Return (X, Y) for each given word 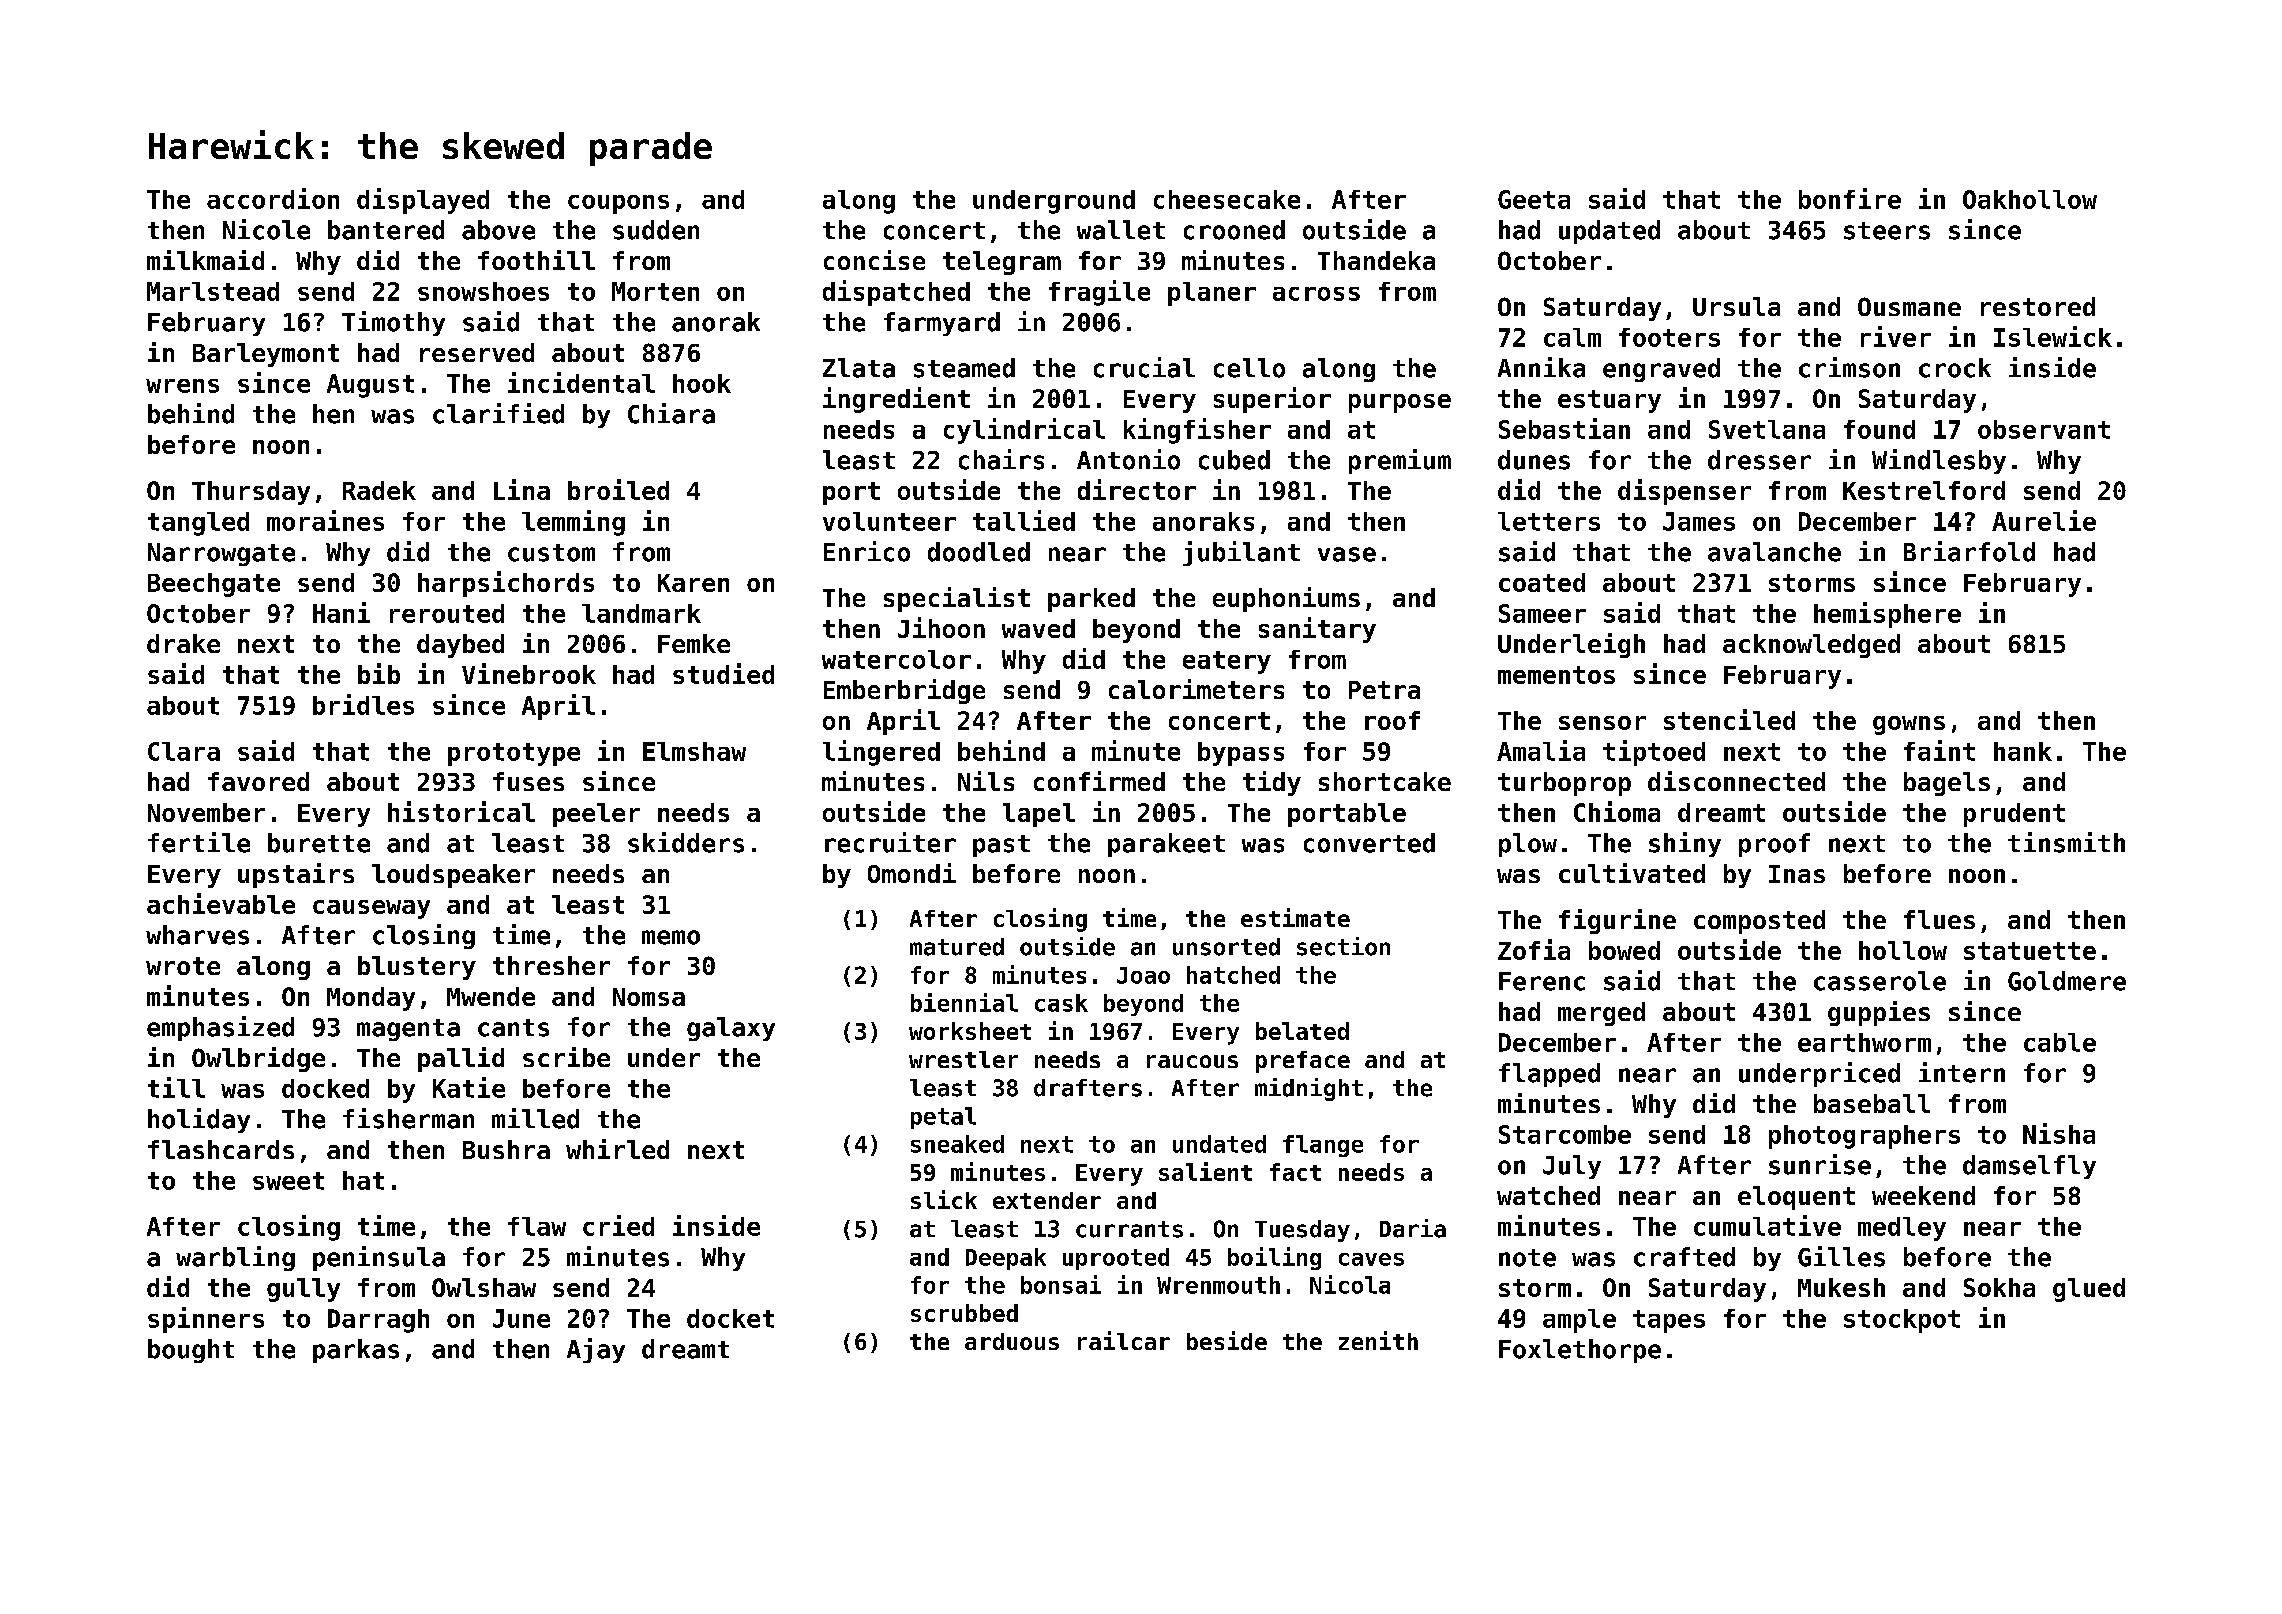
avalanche (1774, 552)
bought (191, 1351)
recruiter (890, 842)
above (498, 230)
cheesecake (1227, 199)
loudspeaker (453, 876)
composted (1759, 922)
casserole (1880, 981)
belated (1302, 1031)
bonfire (1850, 198)
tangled (198, 524)
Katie (469, 1087)
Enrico (867, 551)
